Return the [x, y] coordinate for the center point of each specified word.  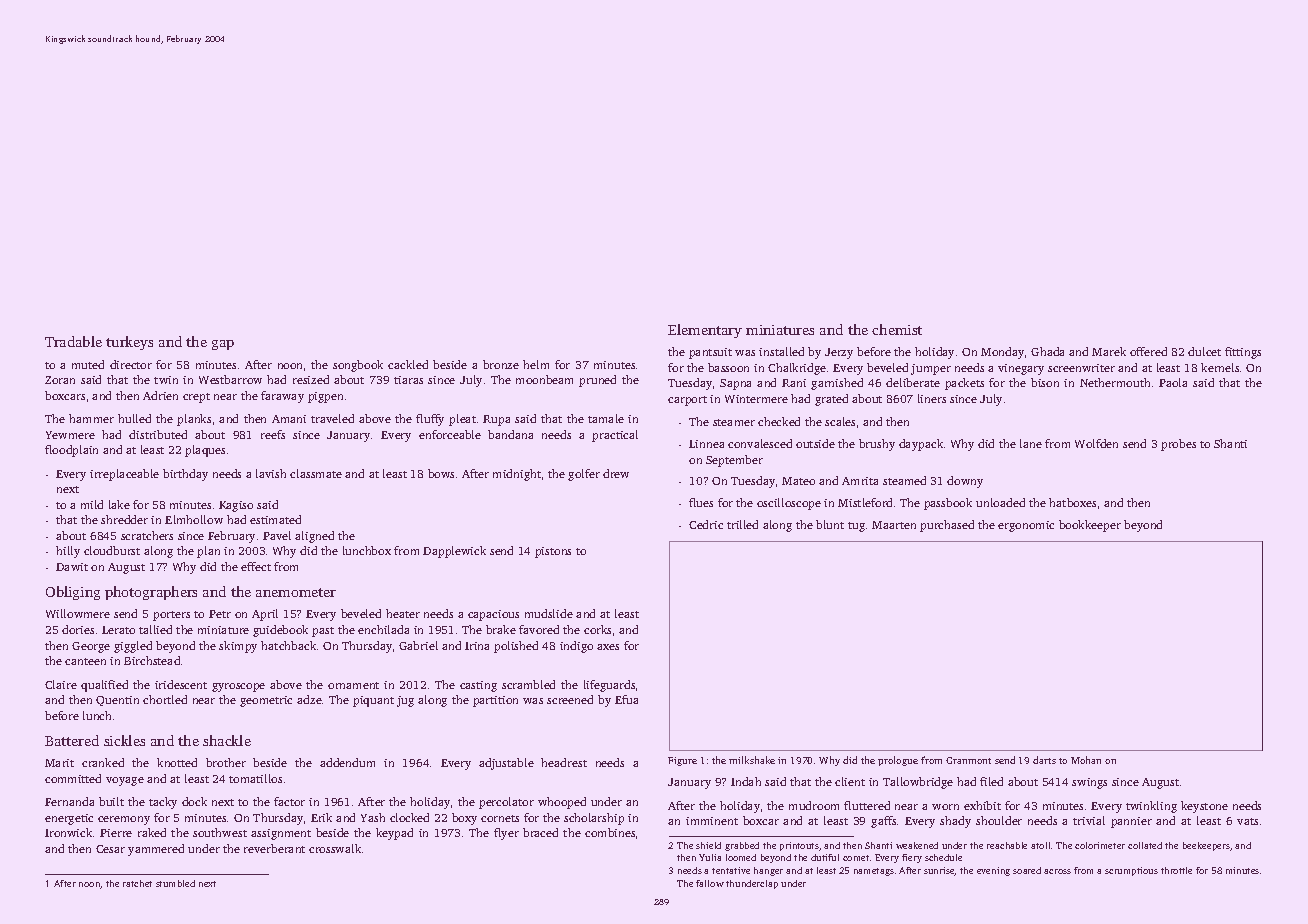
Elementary [705, 331]
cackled [408, 364]
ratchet [137, 883]
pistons [553, 552]
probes [1178, 445]
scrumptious [1131, 871]
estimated [275, 519]
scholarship [594, 819]
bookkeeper [1090, 526]
